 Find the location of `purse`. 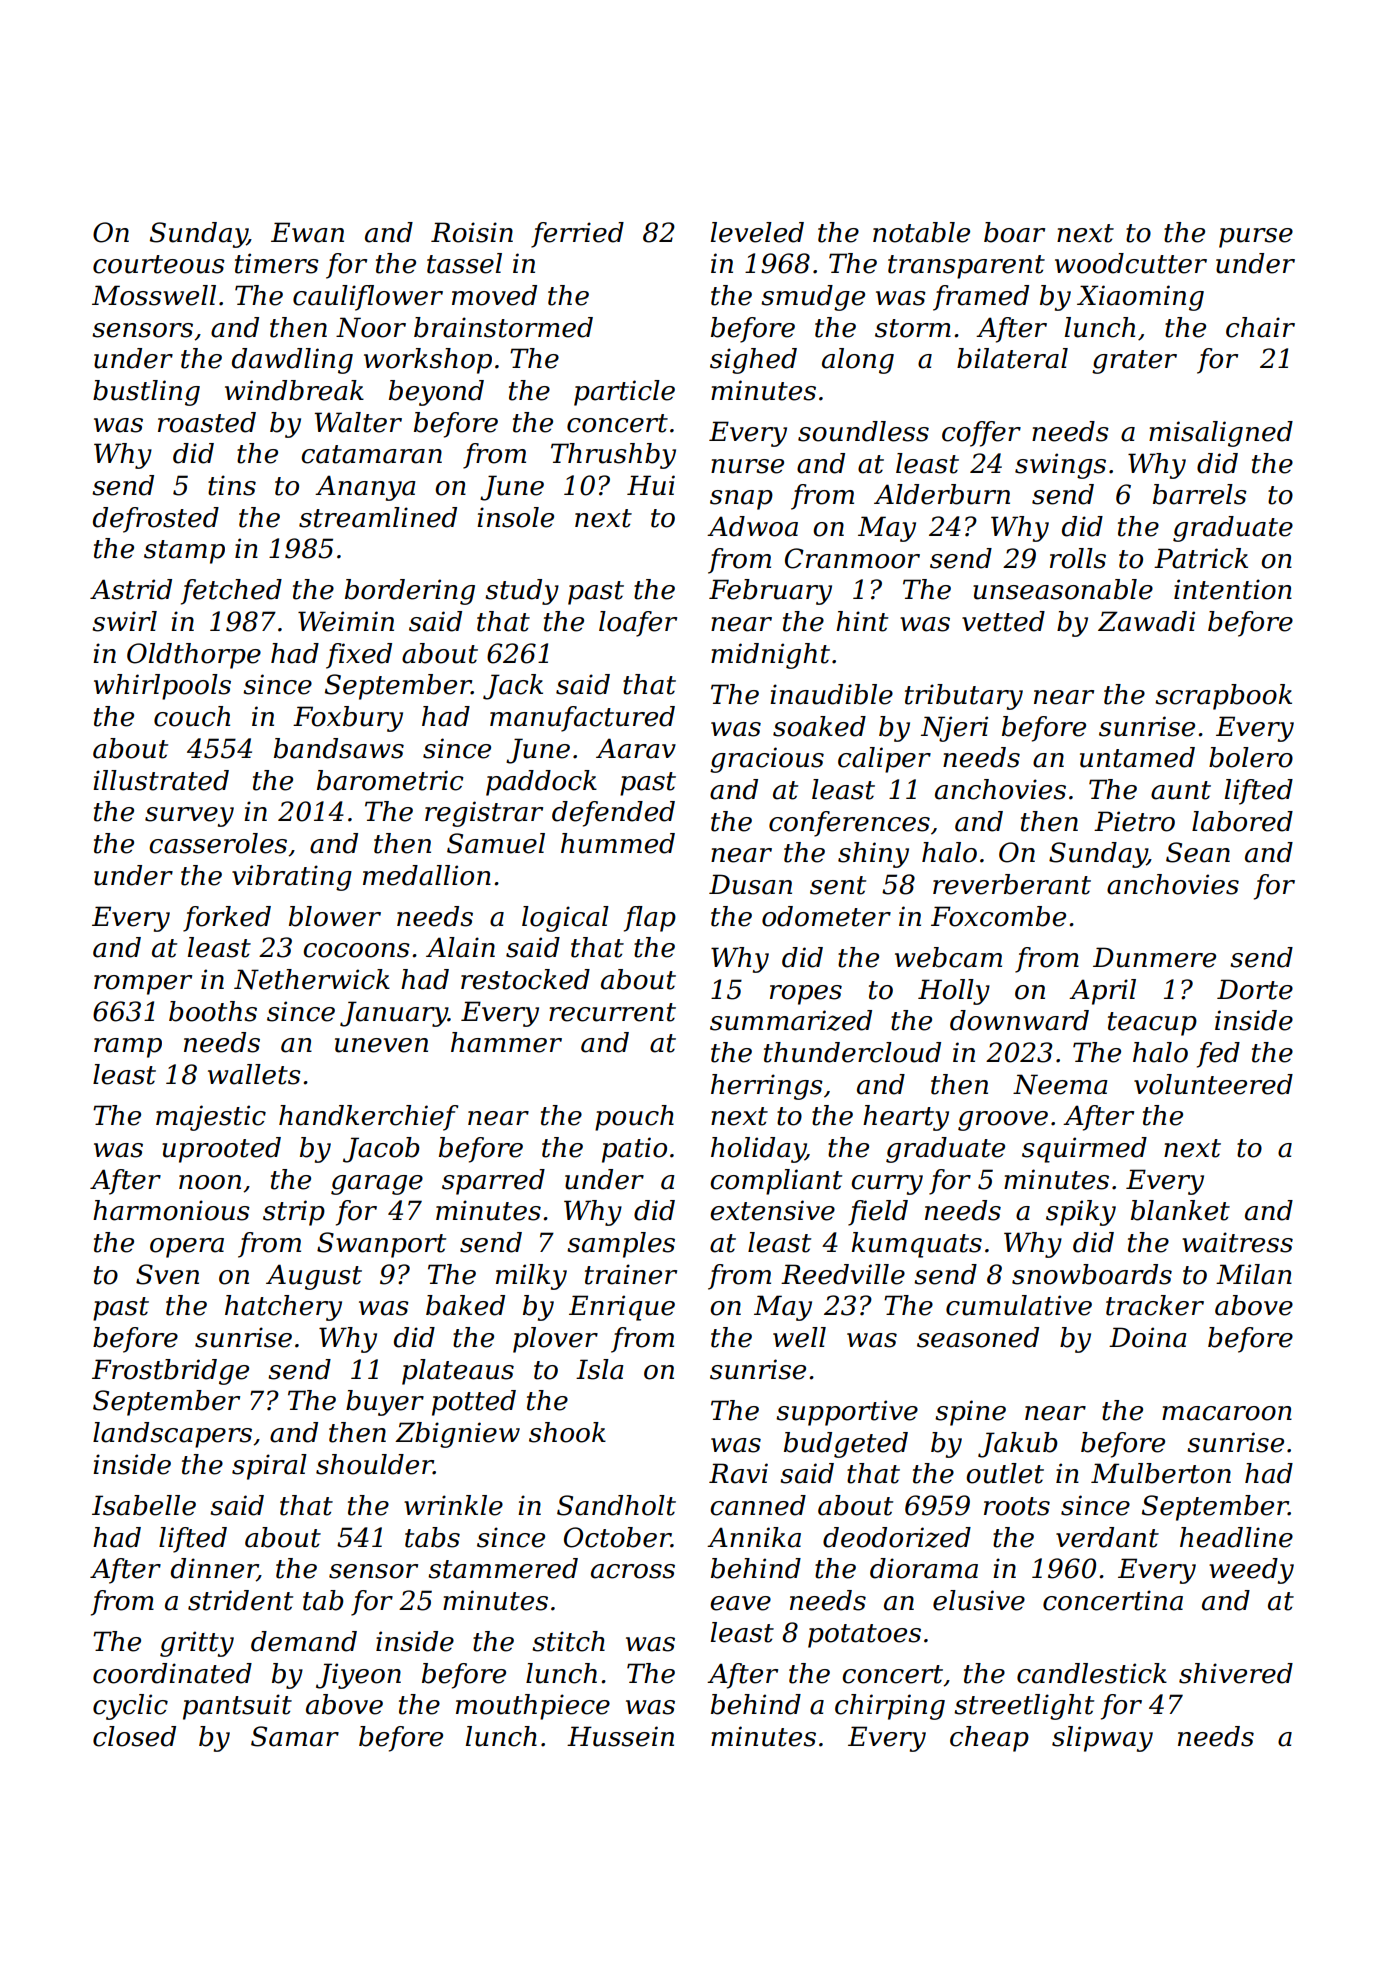

purse is located at coordinates (1256, 238).
